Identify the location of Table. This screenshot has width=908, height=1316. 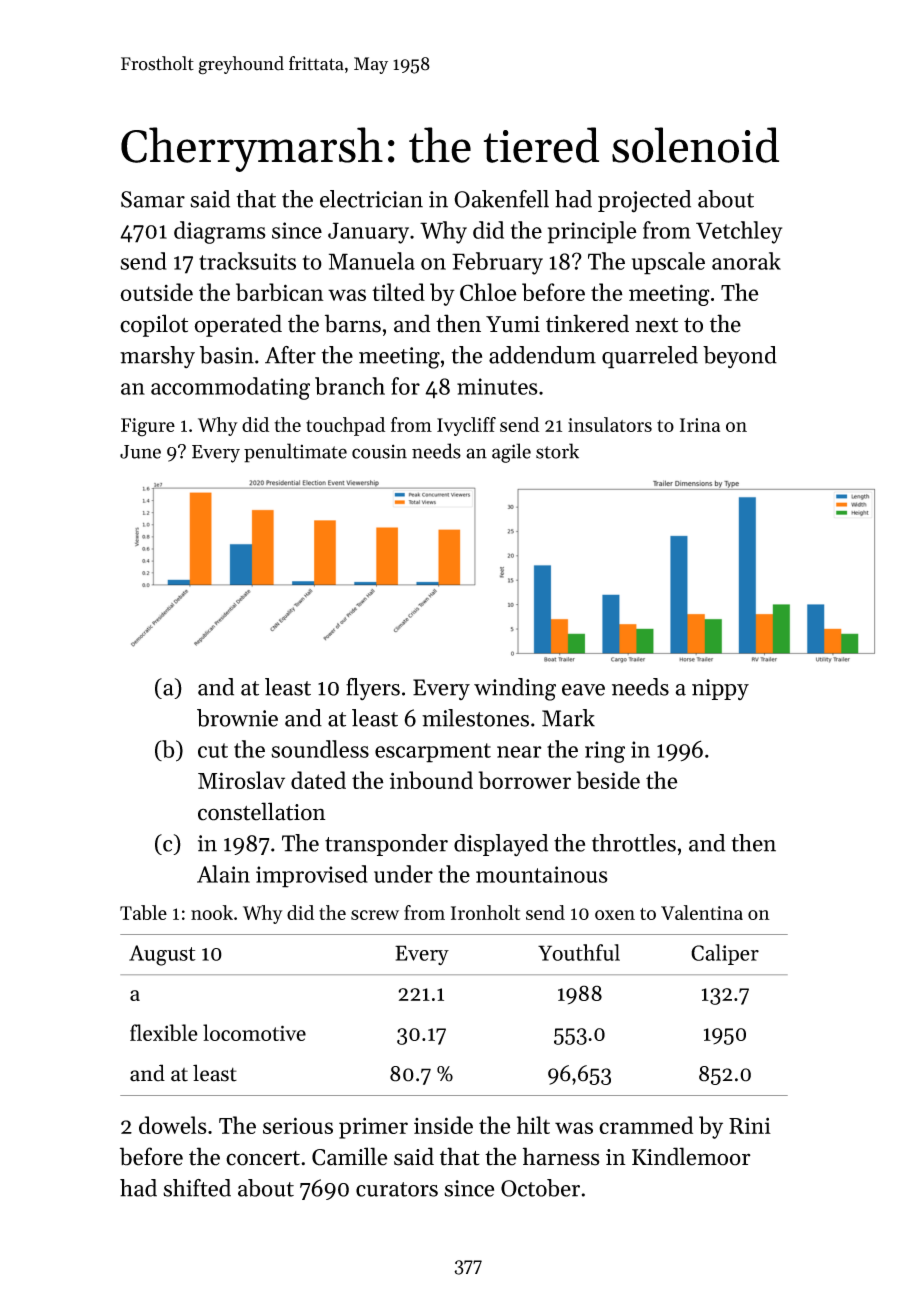
(143, 912).
